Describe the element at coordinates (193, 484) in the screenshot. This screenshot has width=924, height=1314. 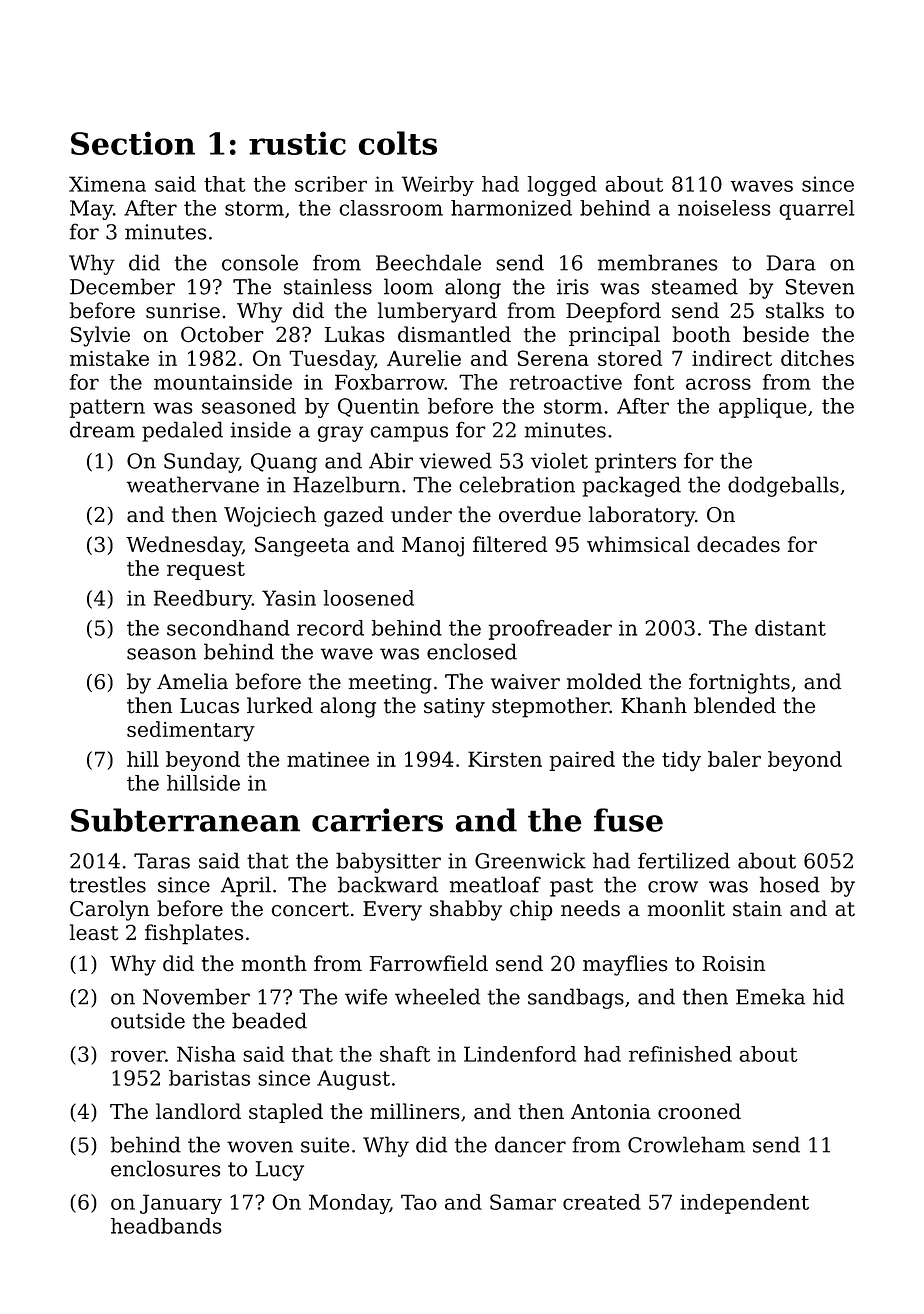
I see `weathervane` at that location.
